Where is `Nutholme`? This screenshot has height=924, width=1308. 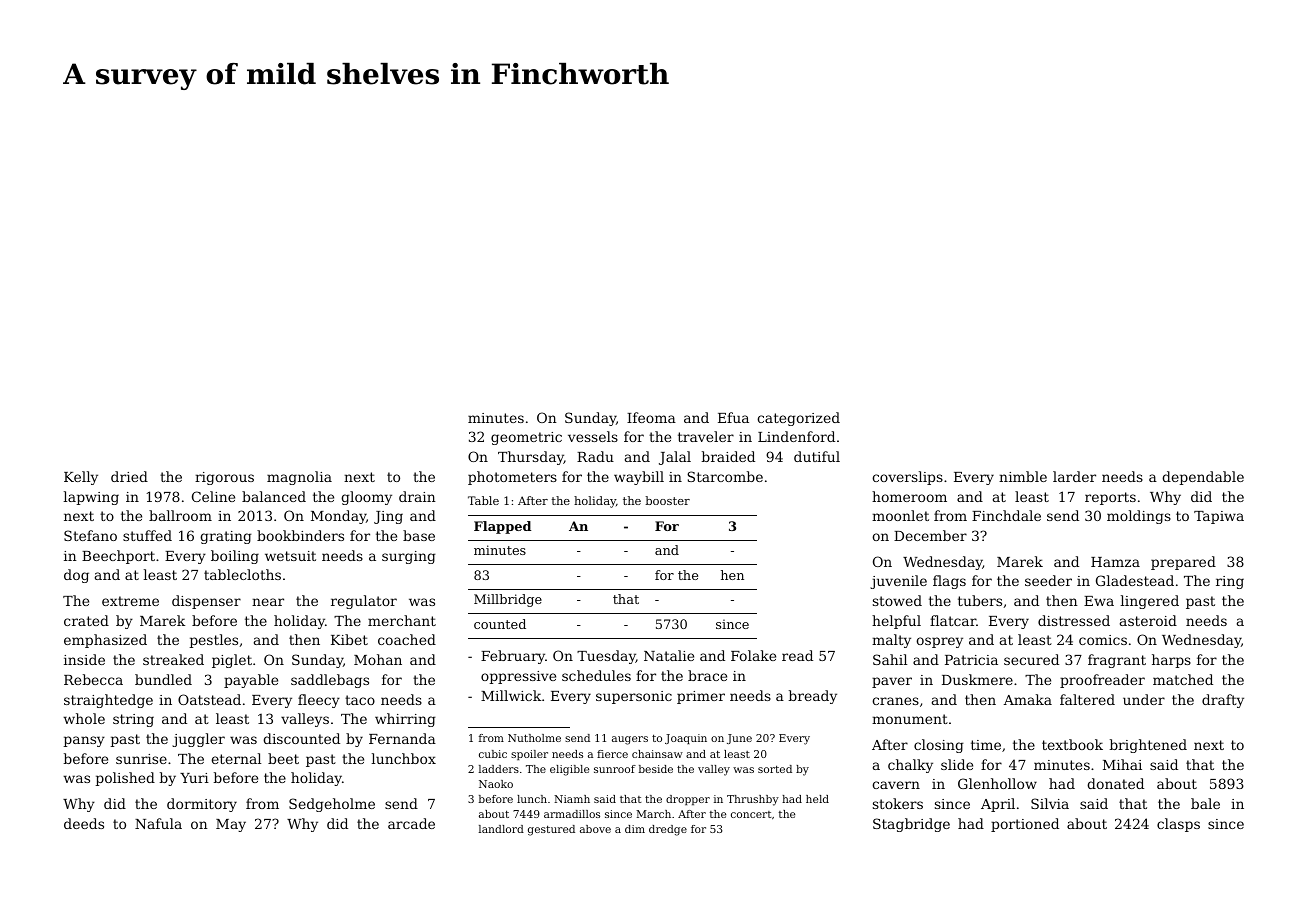
Nutholme is located at coordinates (534, 738).
